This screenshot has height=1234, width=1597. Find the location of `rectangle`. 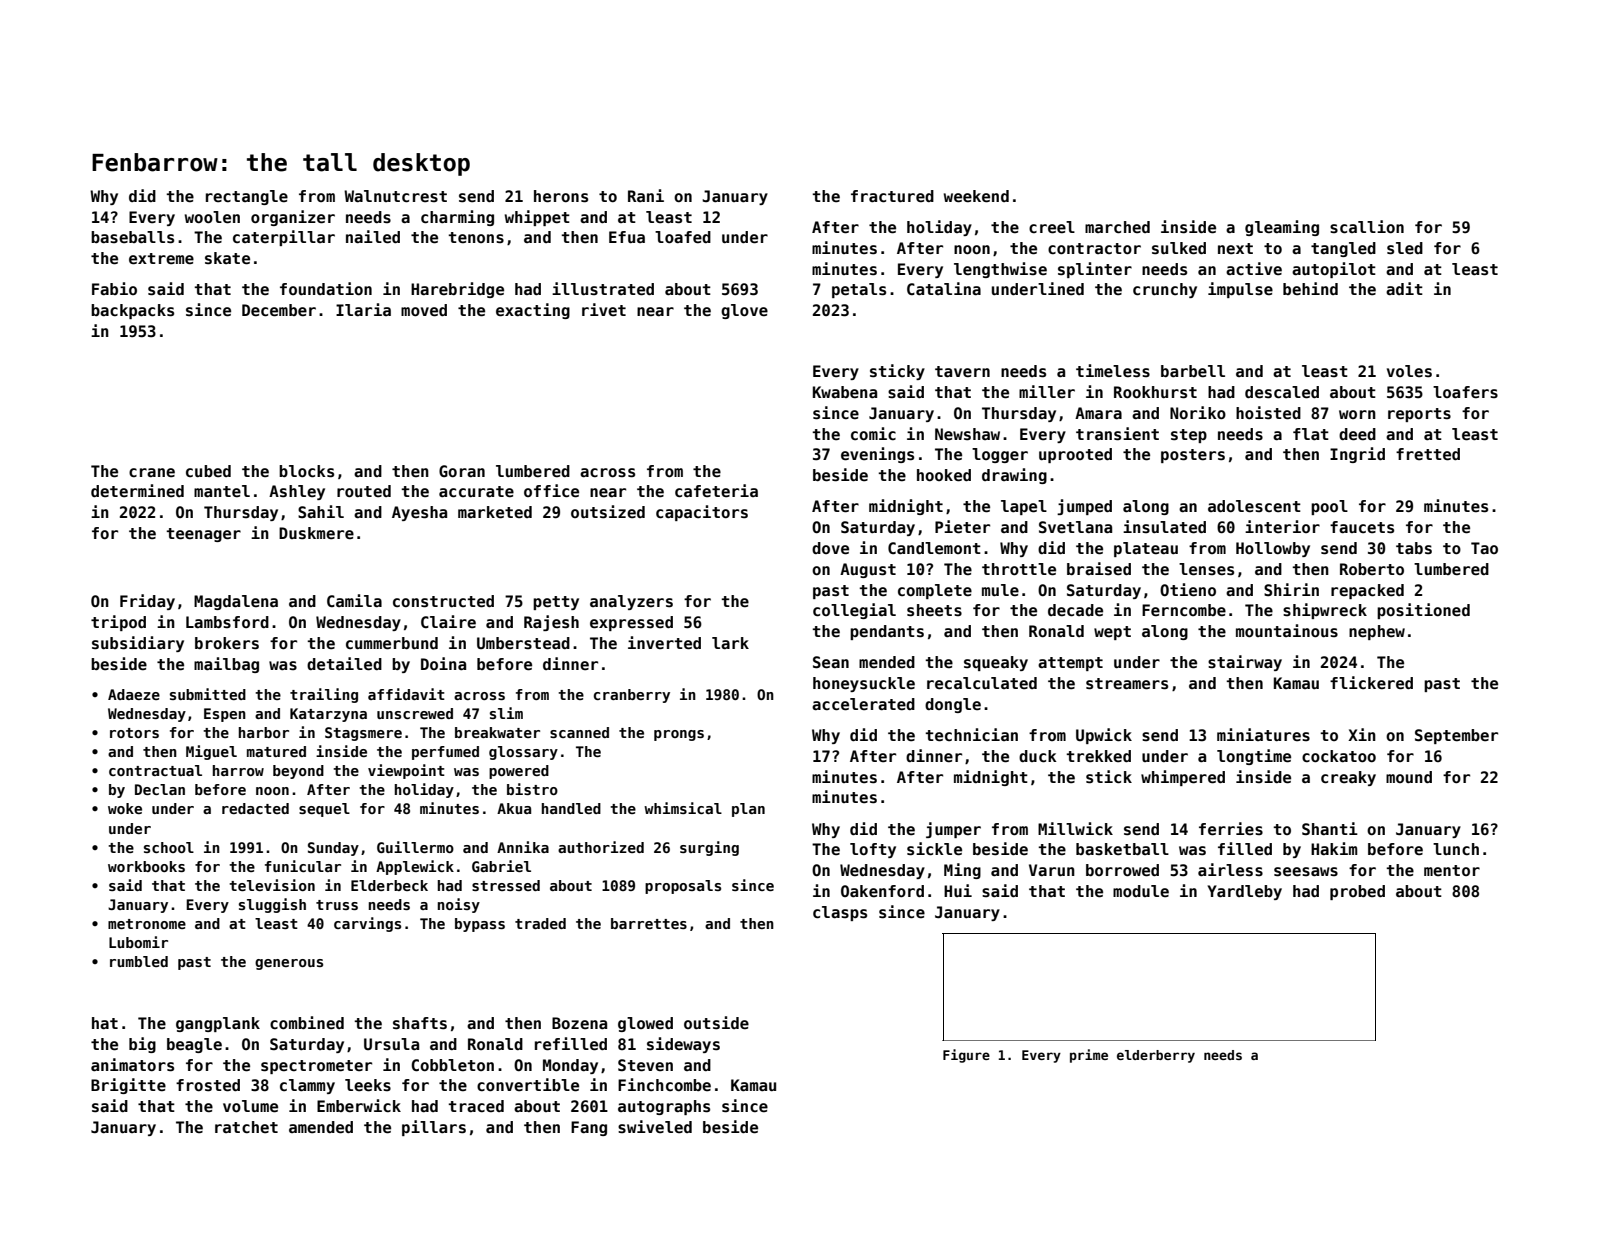

rectangle is located at coordinates (247, 197).
